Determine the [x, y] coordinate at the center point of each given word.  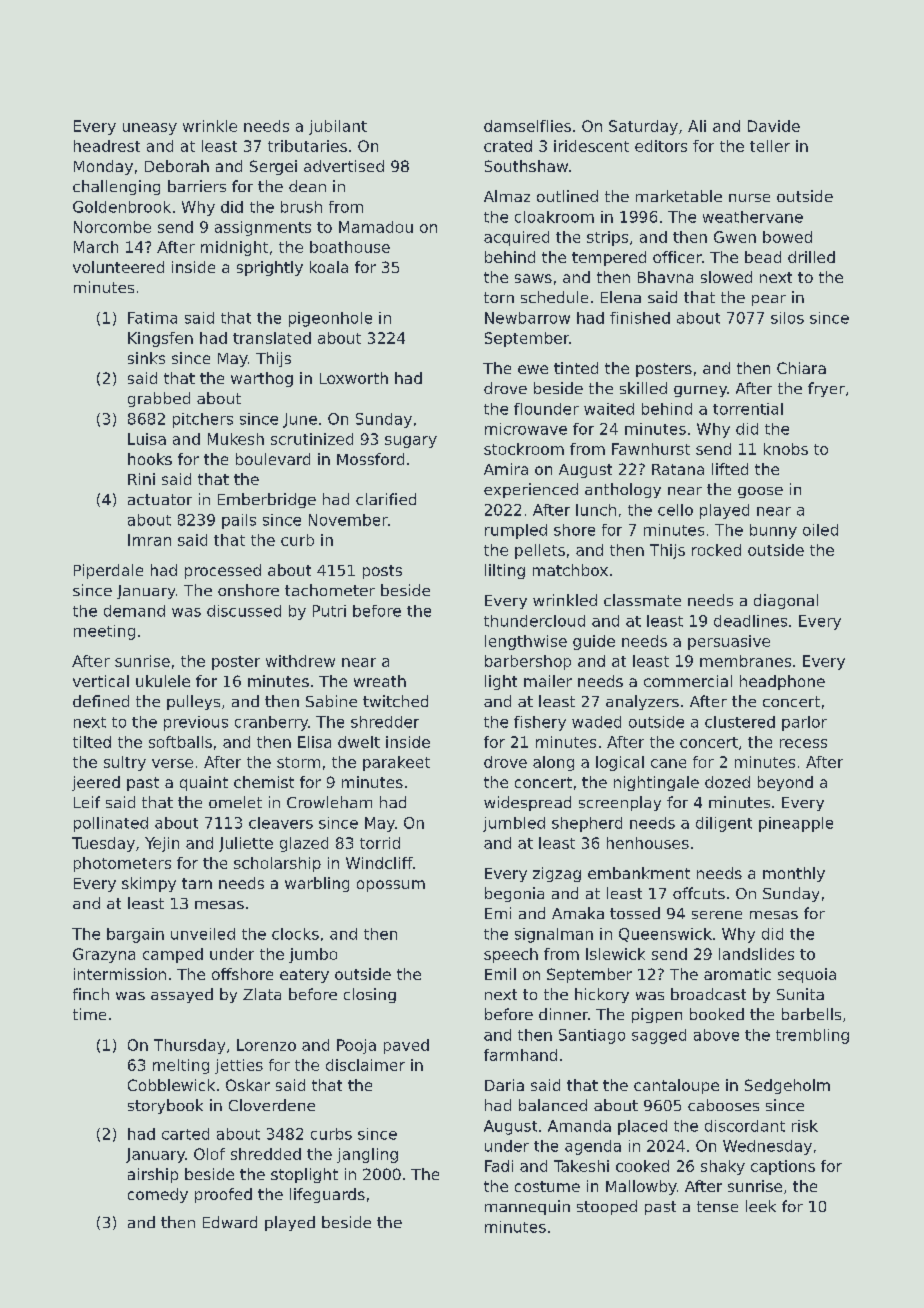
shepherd [587, 824]
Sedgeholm [787, 1086]
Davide [774, 126]
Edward [230, 1222]
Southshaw [526, 166]
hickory [602, 995]
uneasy [150, 129]
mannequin [527, 1207]
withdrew [300, 661]
